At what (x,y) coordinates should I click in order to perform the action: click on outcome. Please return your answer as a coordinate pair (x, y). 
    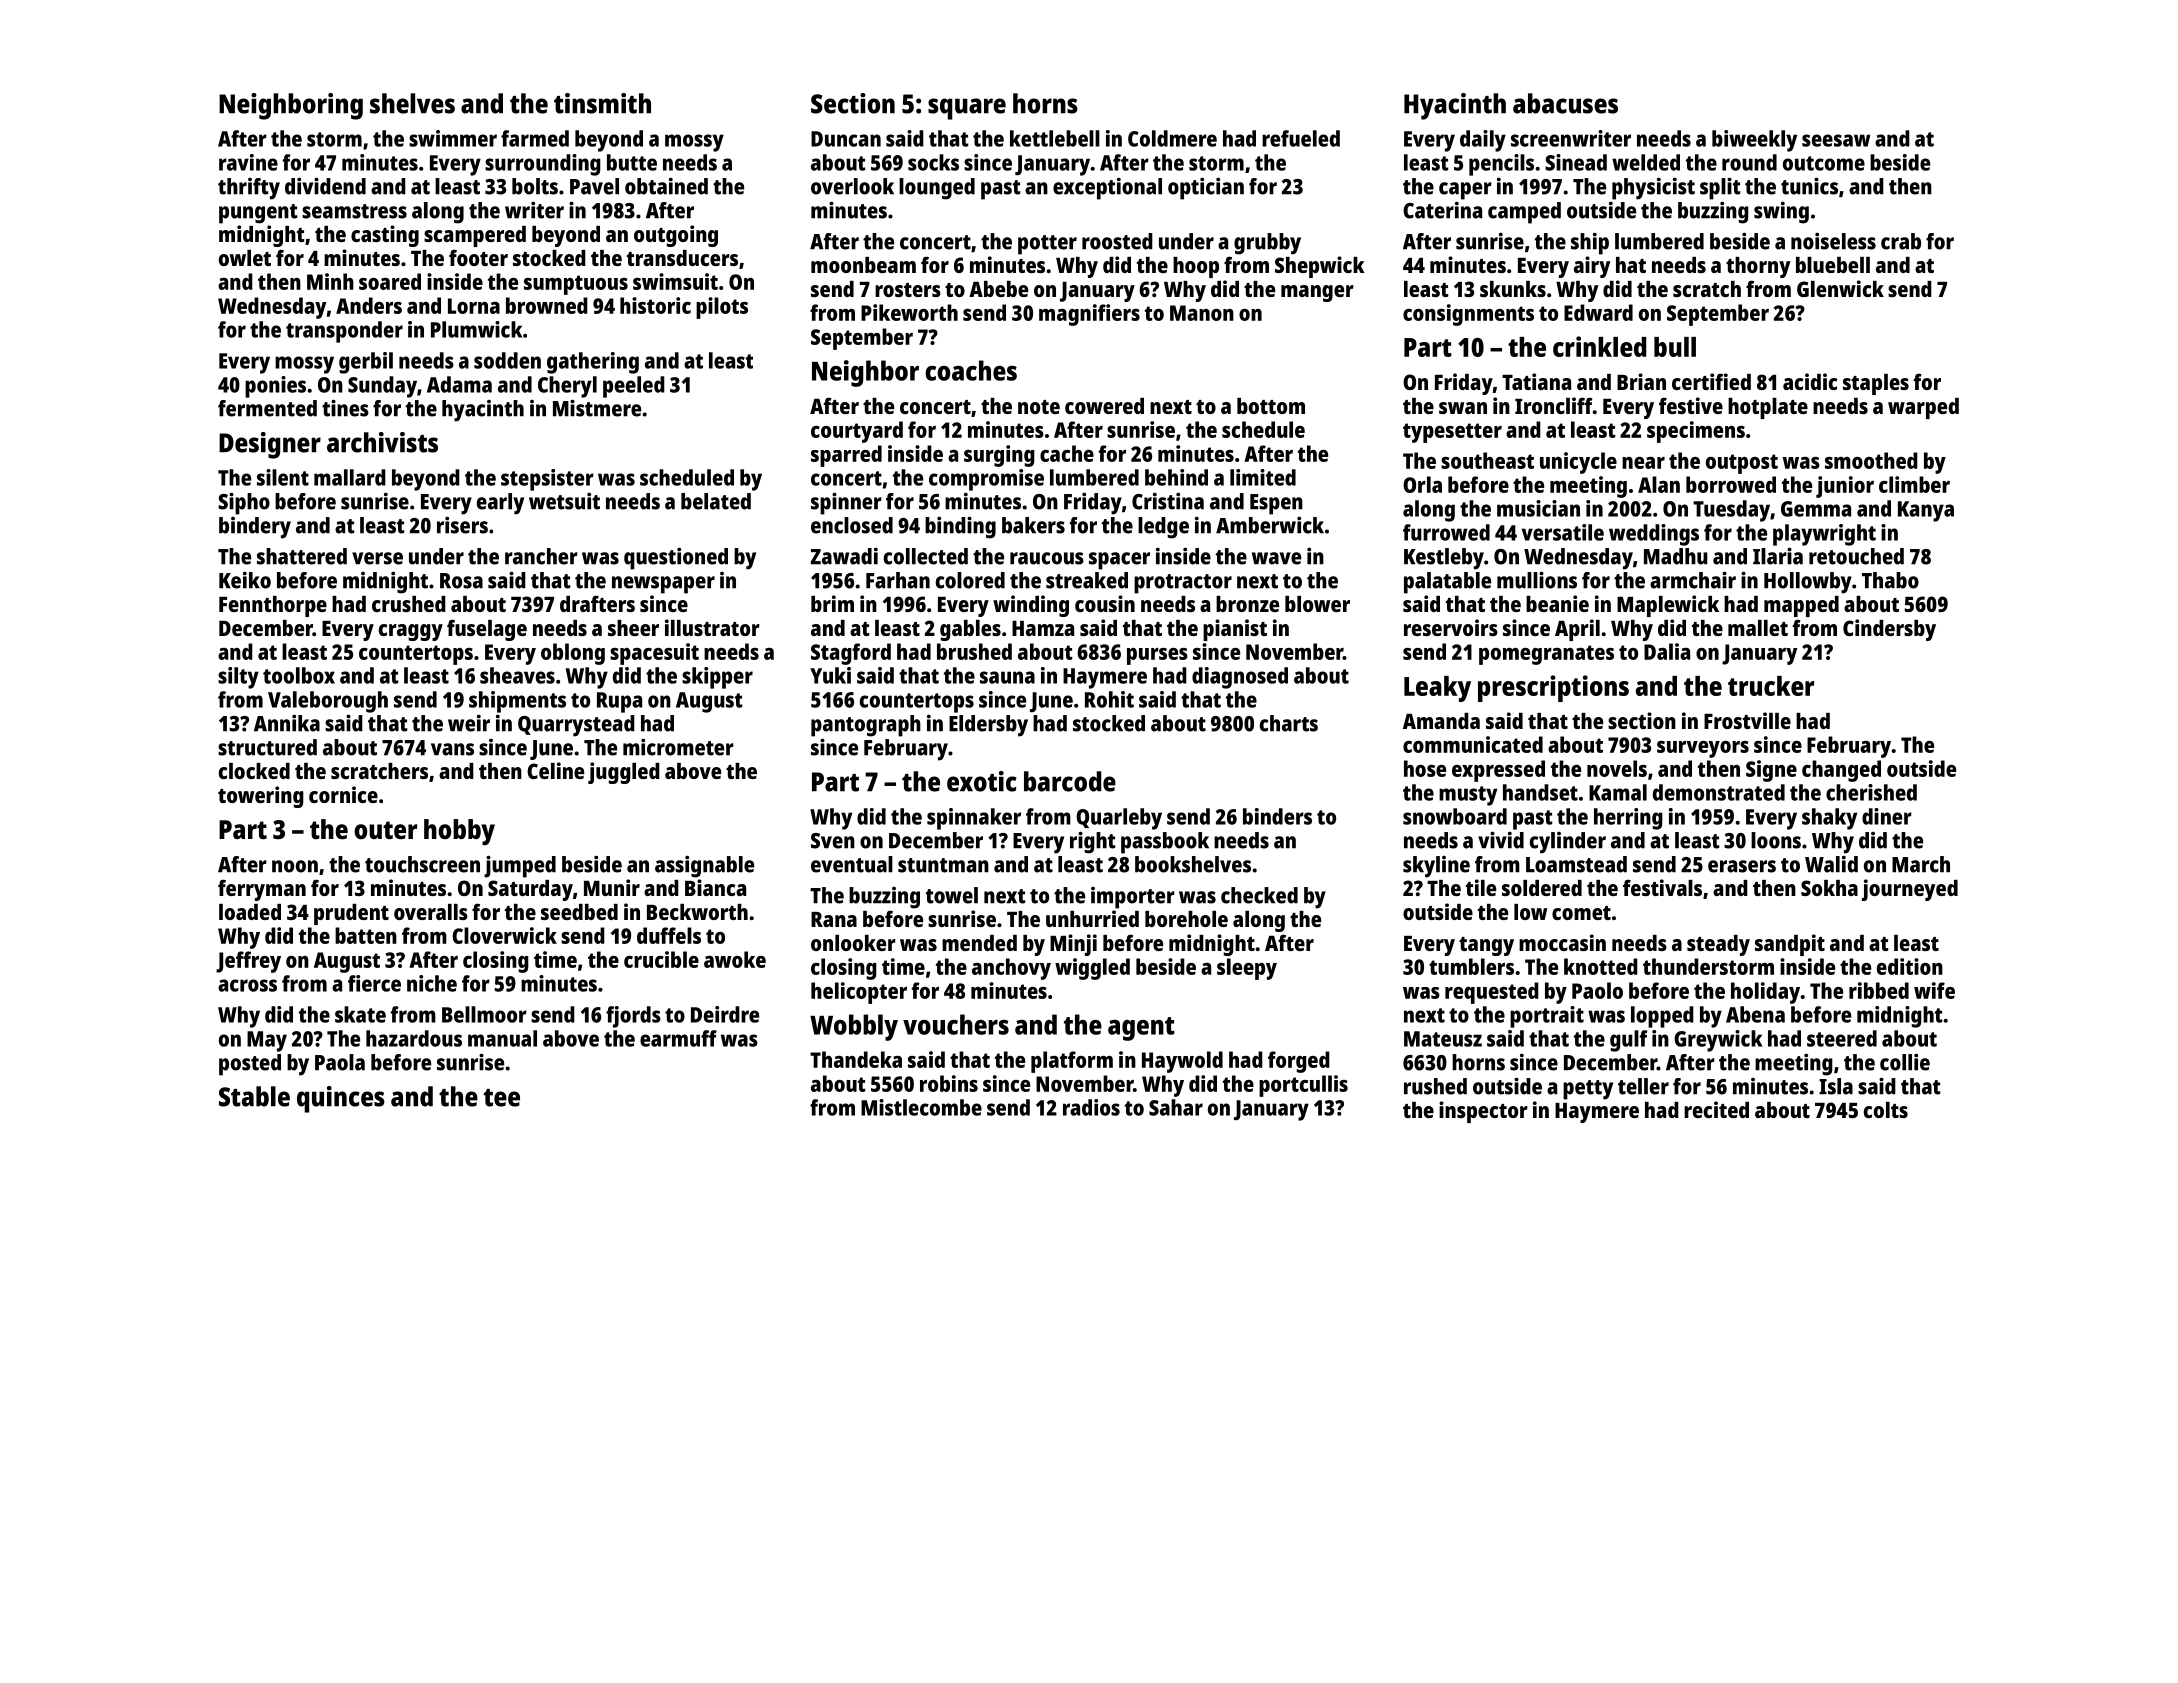
    Looking at the image, I should click on (1824, 163).
